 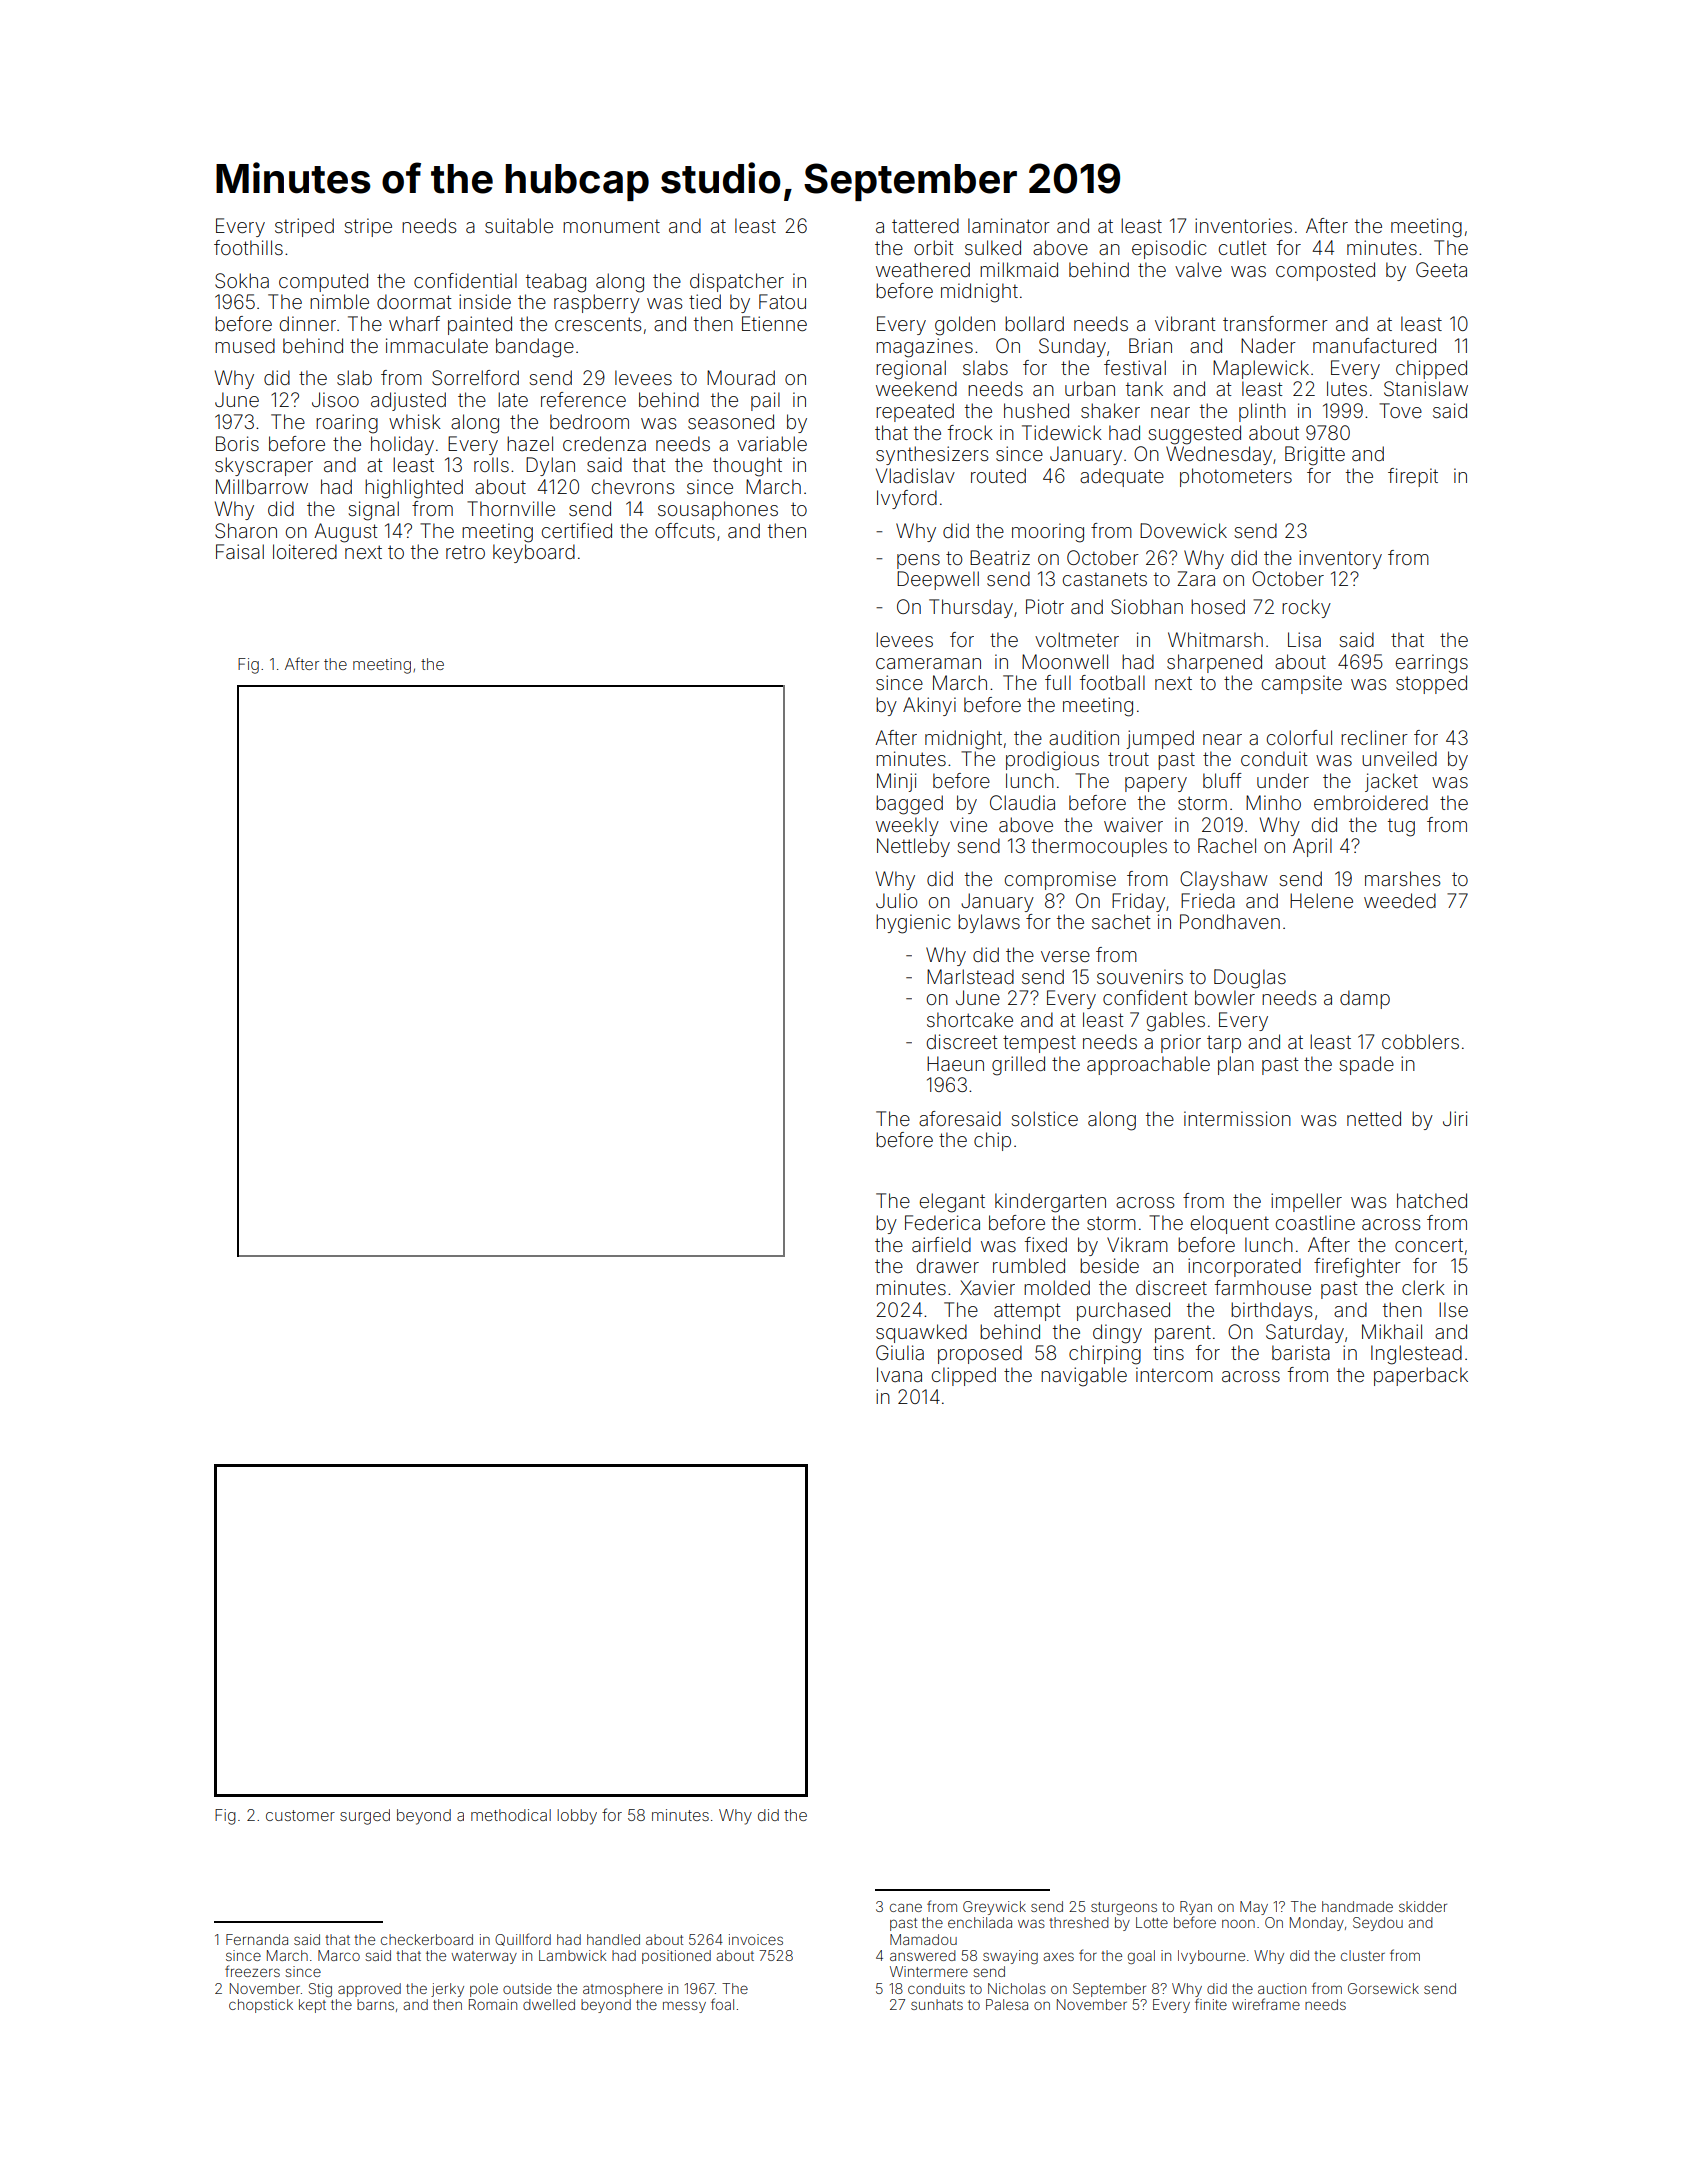 What do you see at coordinates (906, 1907) in the screenshot?
I see `cane` at bounding box center [906, 1907].
